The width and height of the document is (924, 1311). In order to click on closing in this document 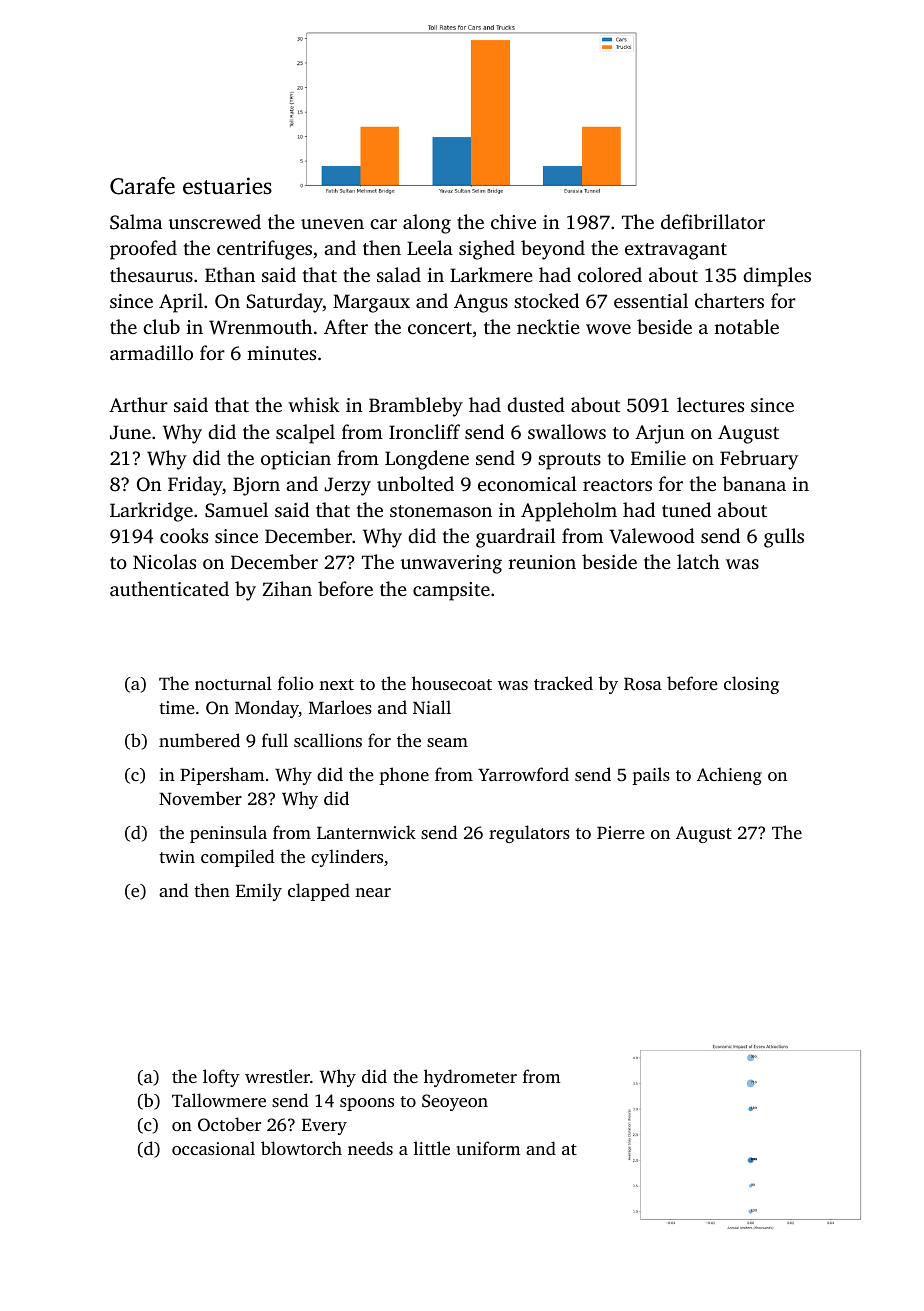, I will do `click(751, 685)`.
